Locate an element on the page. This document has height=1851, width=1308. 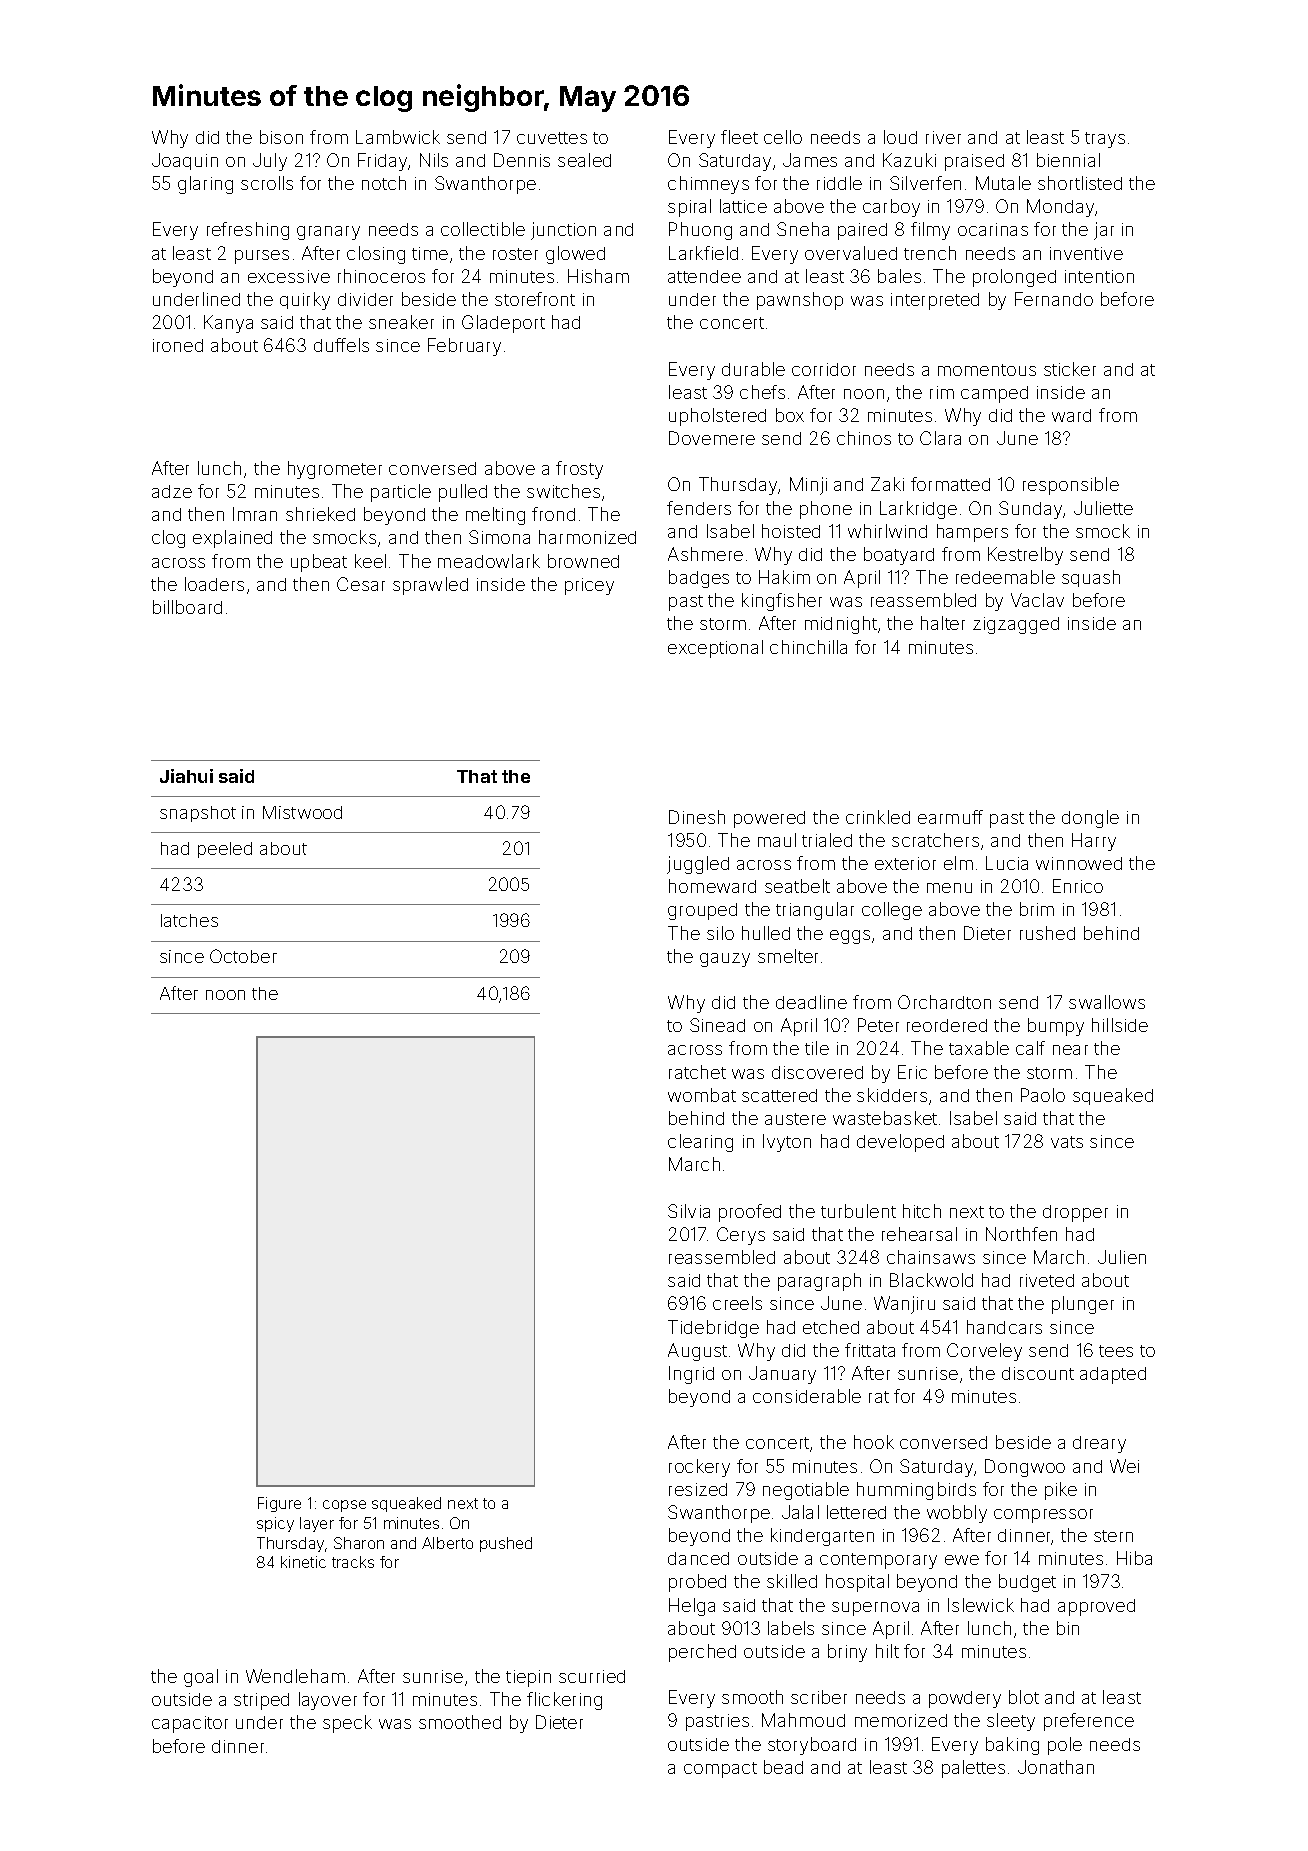
bison is located at coordinates (281, 137).
